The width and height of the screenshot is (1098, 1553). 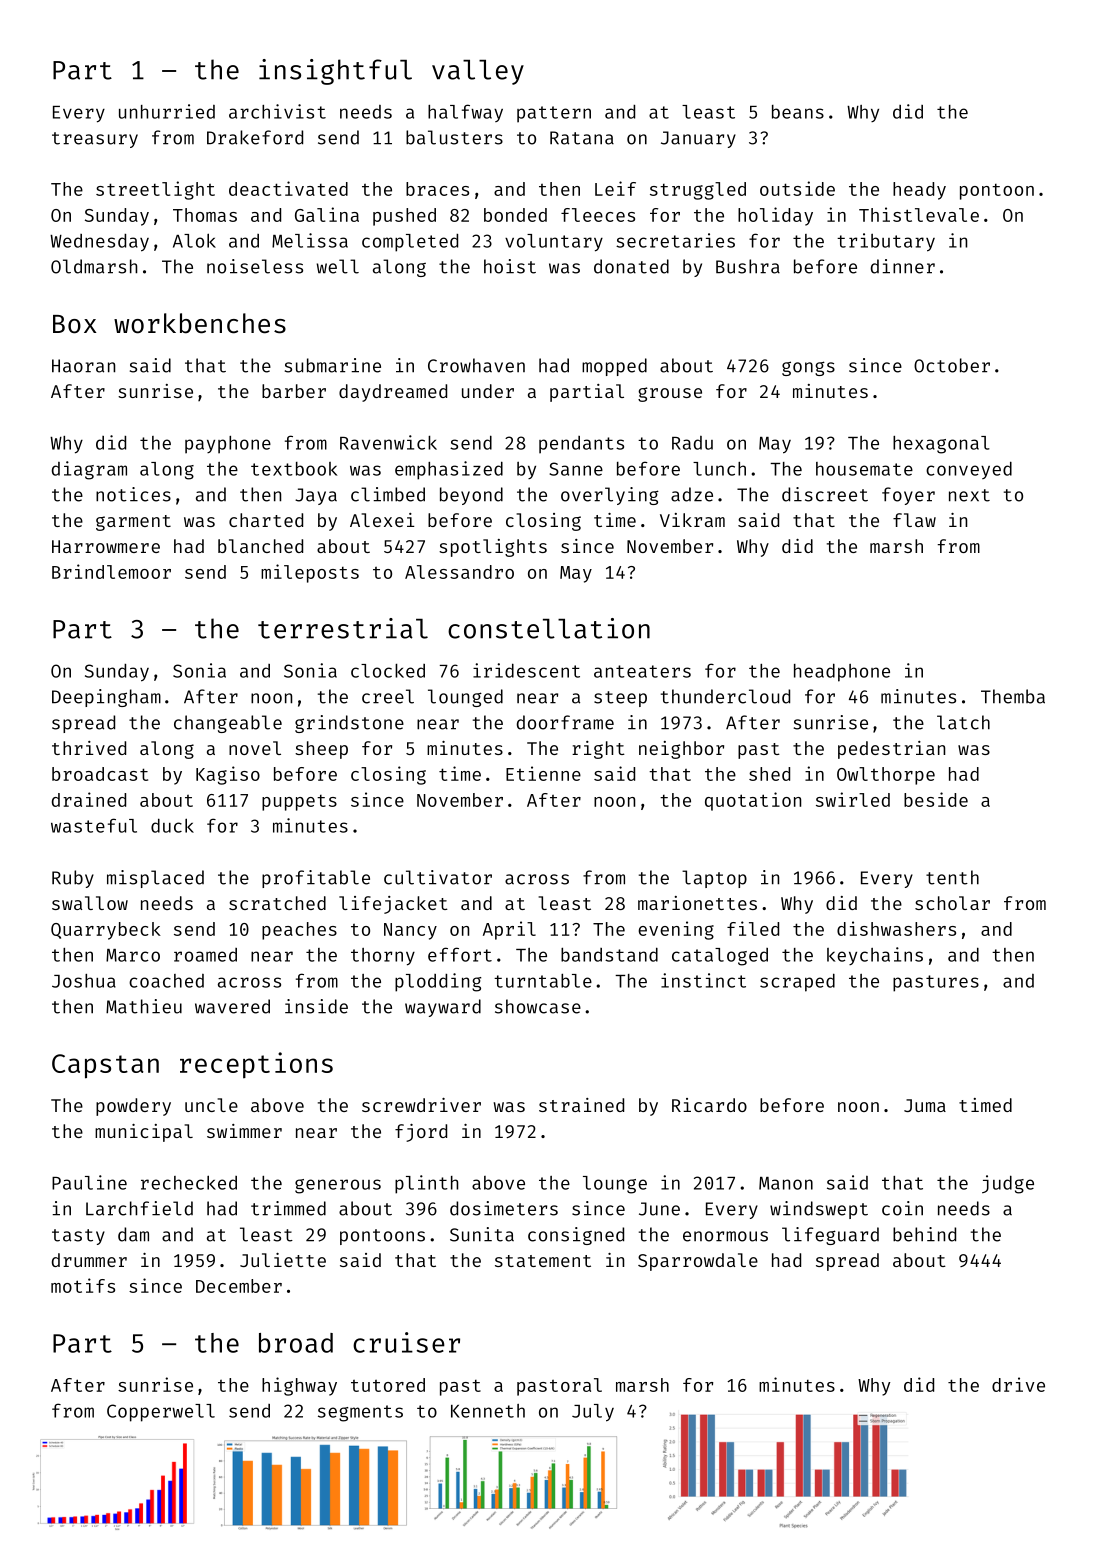 What do you see at coordinates (383, 957) in the screenshot?
I see `thorny` at bounding box center [383, 957].
